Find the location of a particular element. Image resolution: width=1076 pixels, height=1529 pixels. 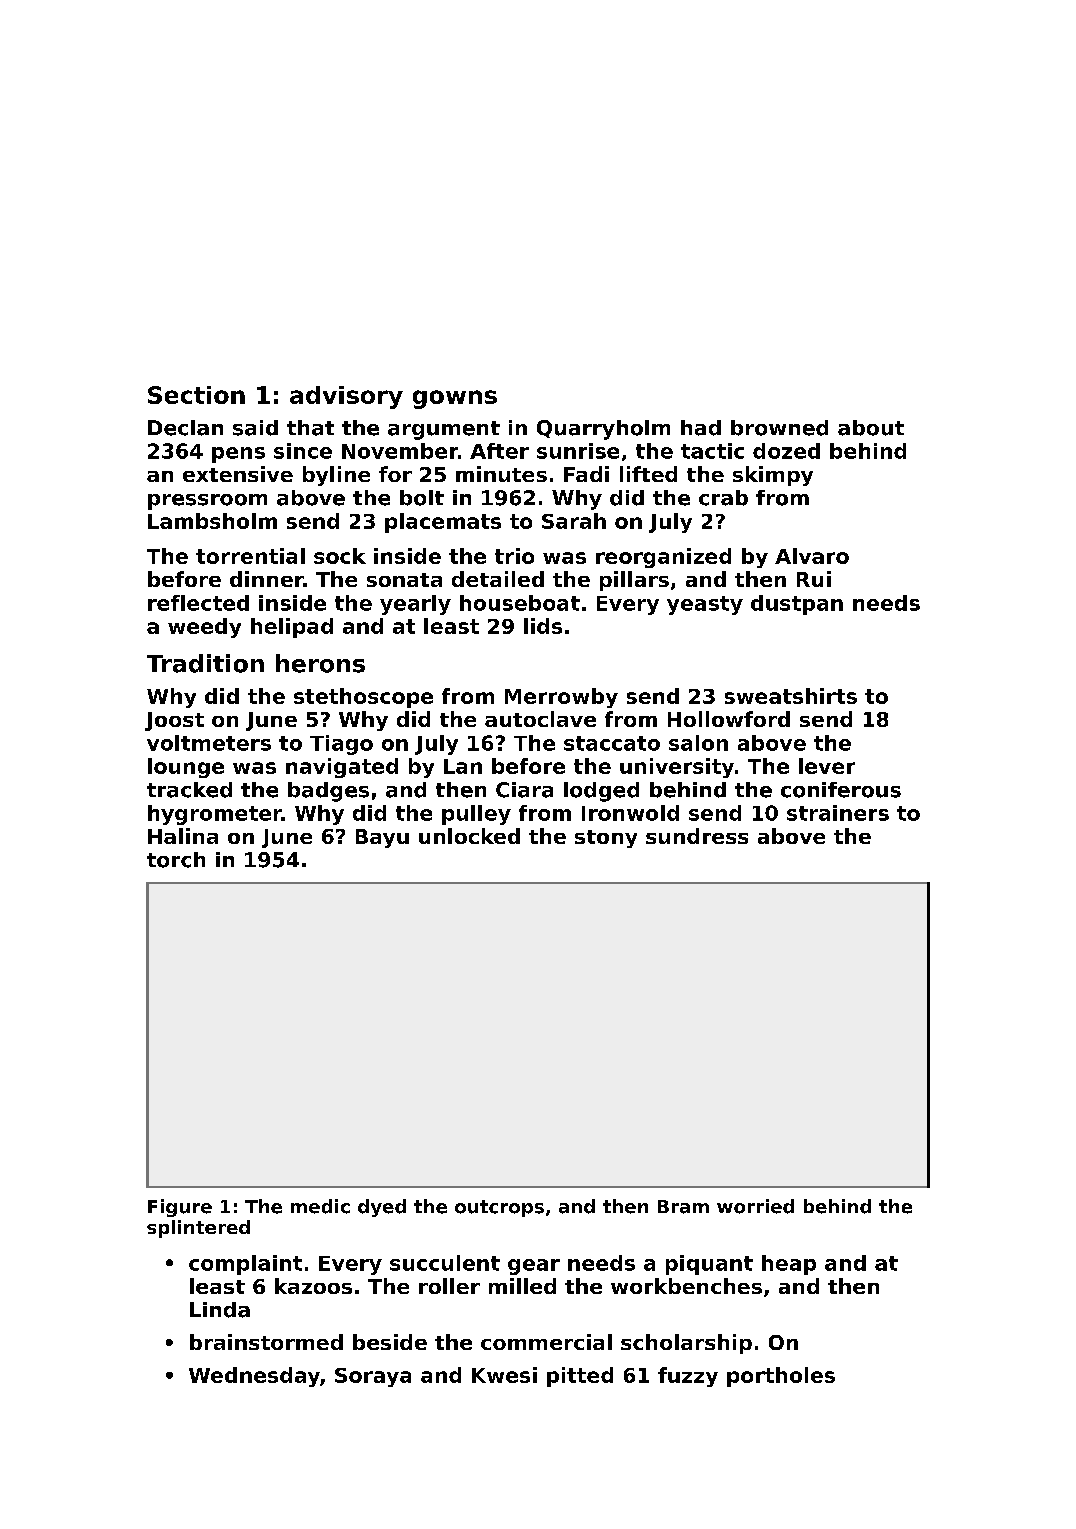

portholes is located at coordinates (781, 1377).
